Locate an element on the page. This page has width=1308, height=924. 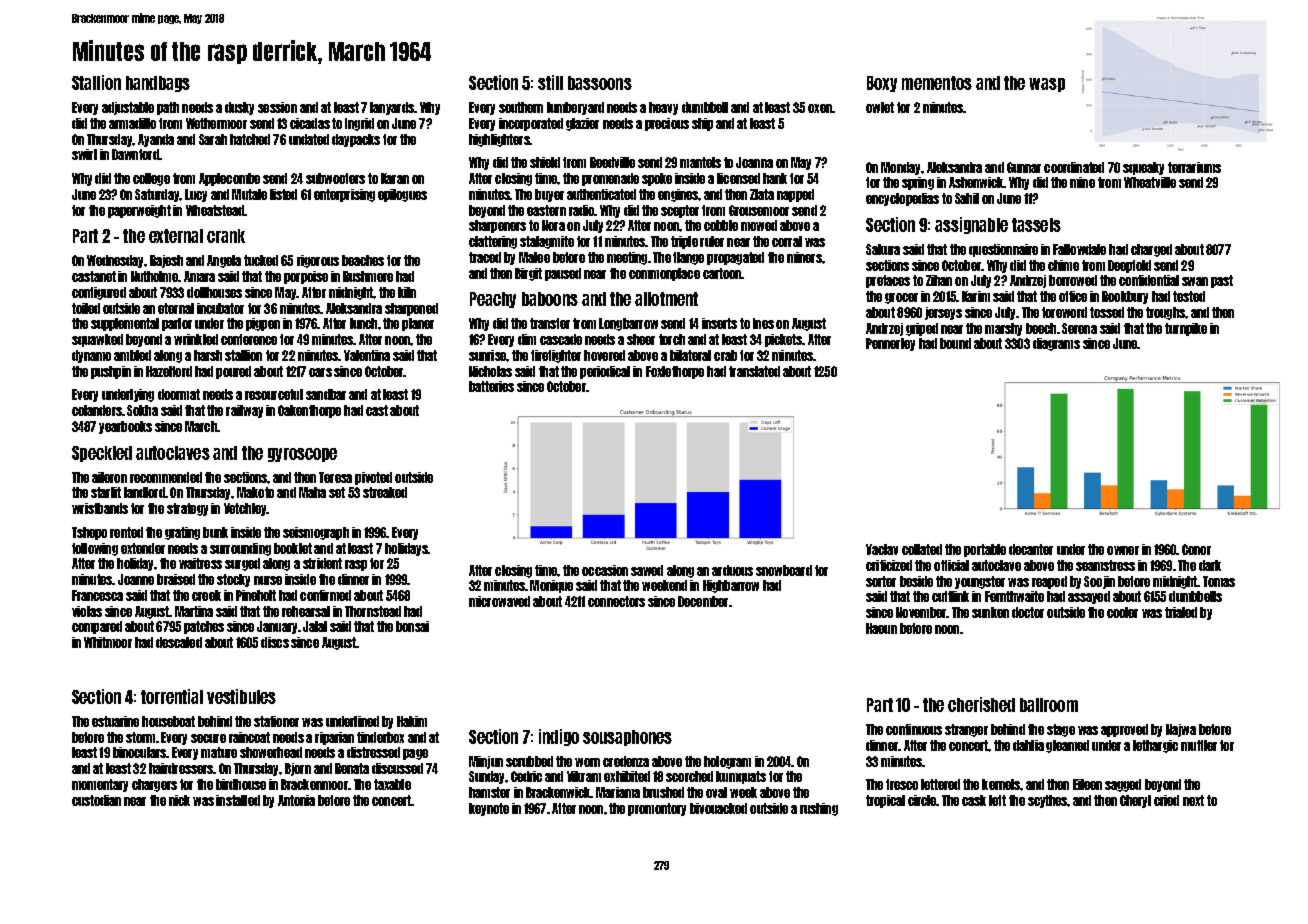
handbags is located at coordinates (158, 84).
